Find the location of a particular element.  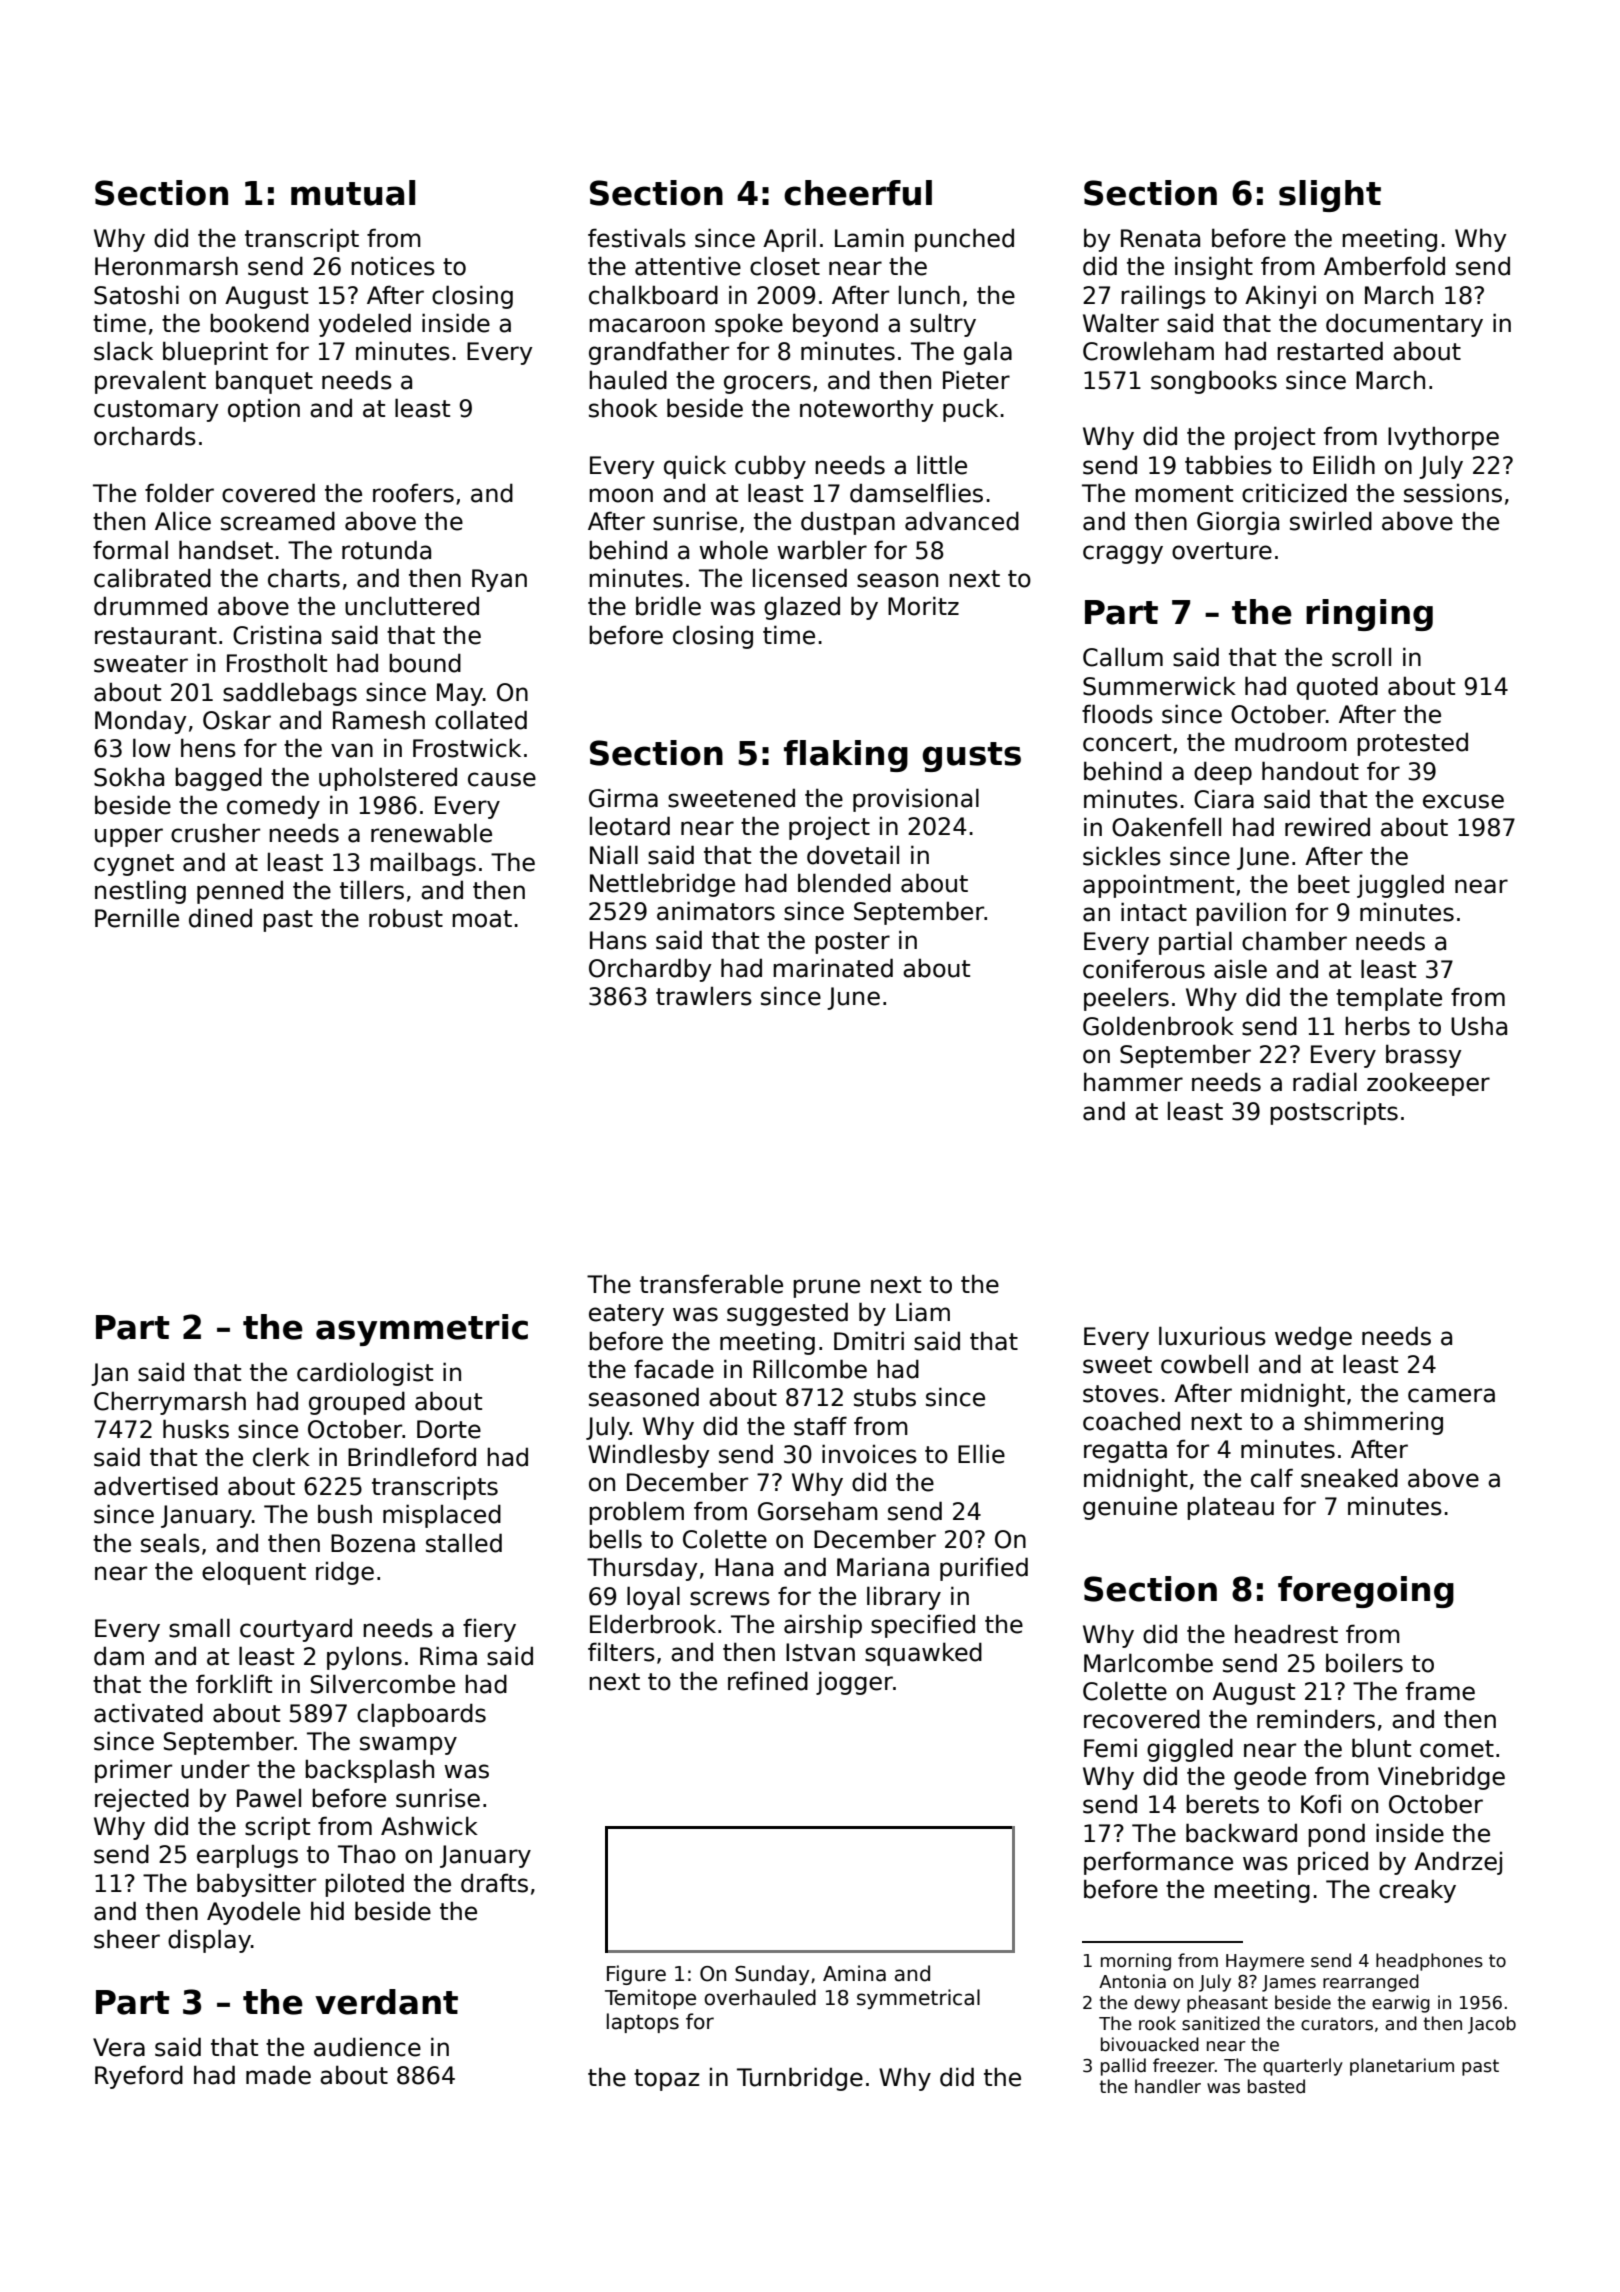

puck is located at coordinates (970, 410).
